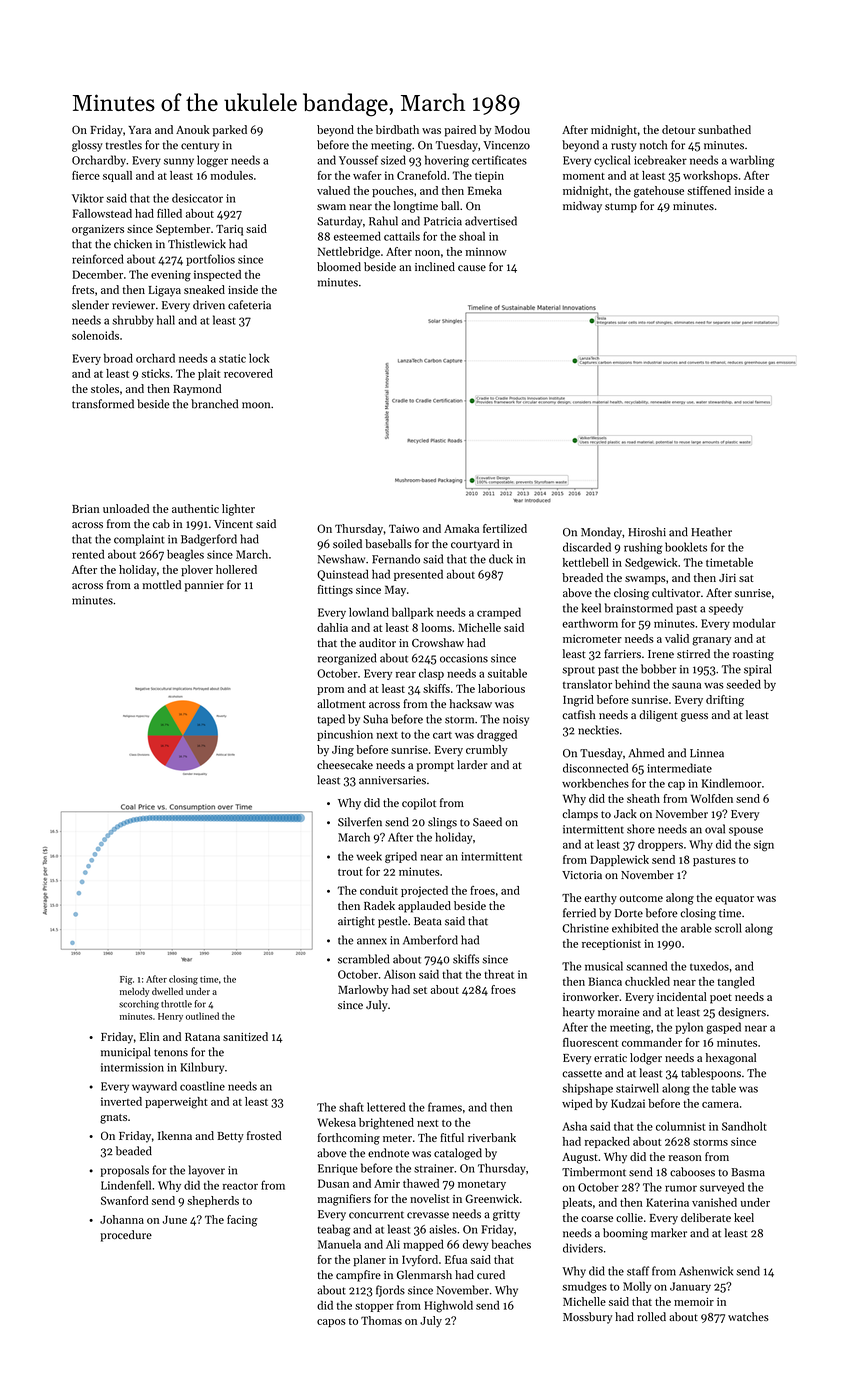 This image has height=1400, width=849. Describe the element at coordinates (126, 1053) in the image. I see `municipal` at that location.
